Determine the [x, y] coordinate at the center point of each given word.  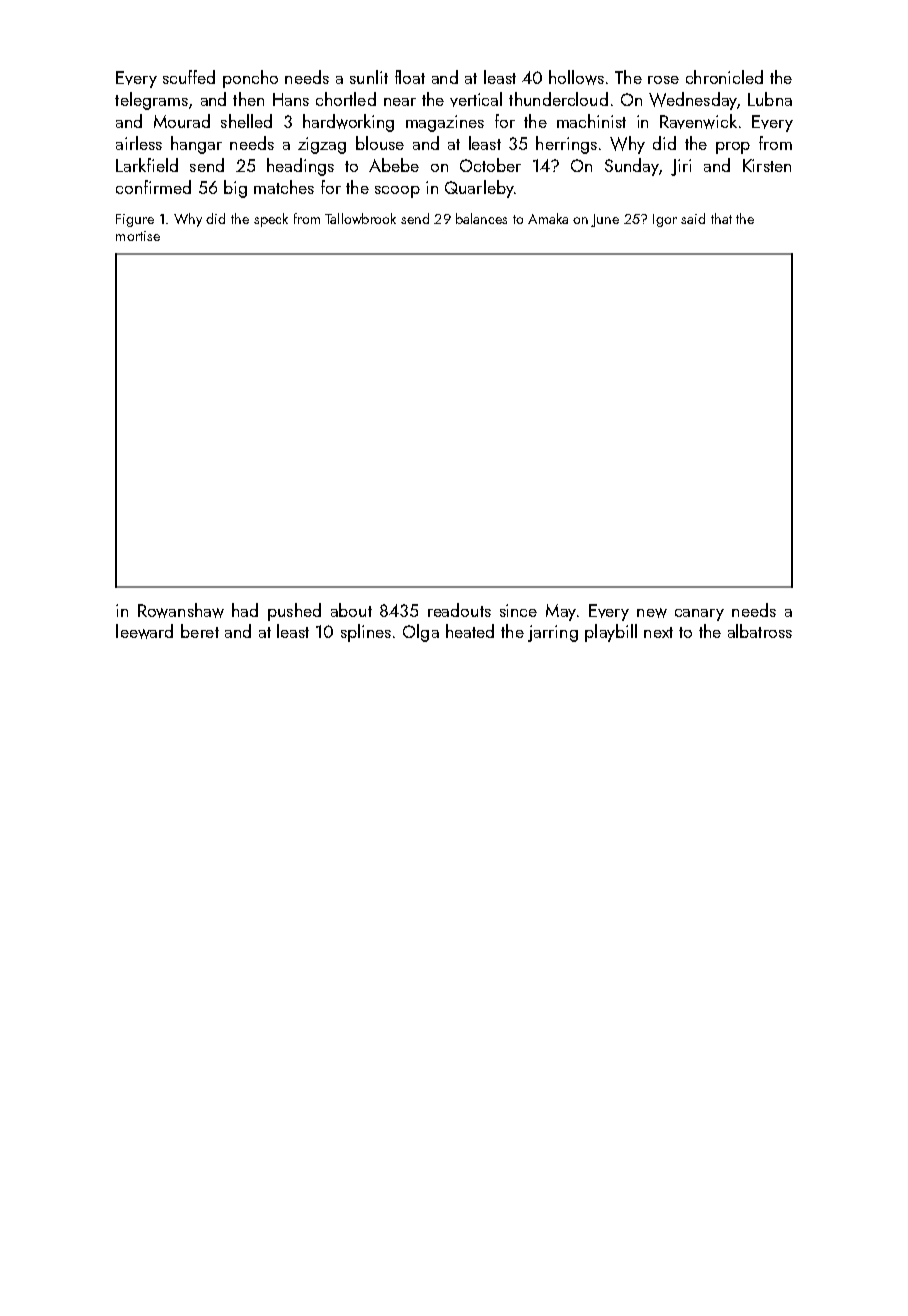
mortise [138, 236]
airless [139, 143]
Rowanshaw [181, 610]
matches [284, 187]
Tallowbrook [360, 218]
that [721, 218]
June [605, 220]
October [490, 165]
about [351, 610]
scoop [397, 192]
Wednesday [693, 101]
